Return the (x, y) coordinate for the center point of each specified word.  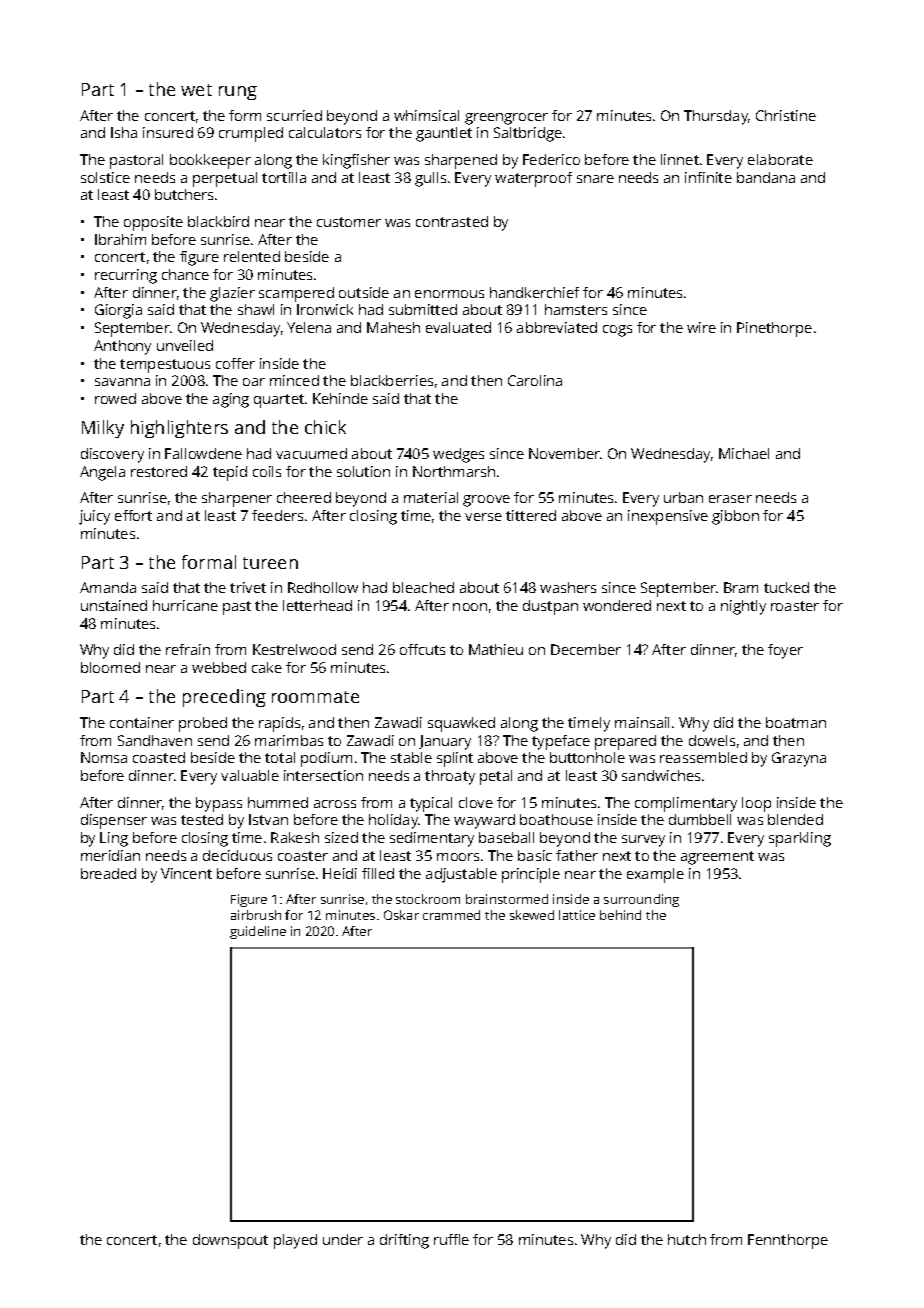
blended (795, 819)
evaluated (458, 327)
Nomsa (104, 757)
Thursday (716, 117)
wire (701, 327)
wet (196, 90)
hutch (687, 1239)
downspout (230, 1241)
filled (378, 873)
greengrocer (506, 119)
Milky (103, 429)
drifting (404, 1241)
